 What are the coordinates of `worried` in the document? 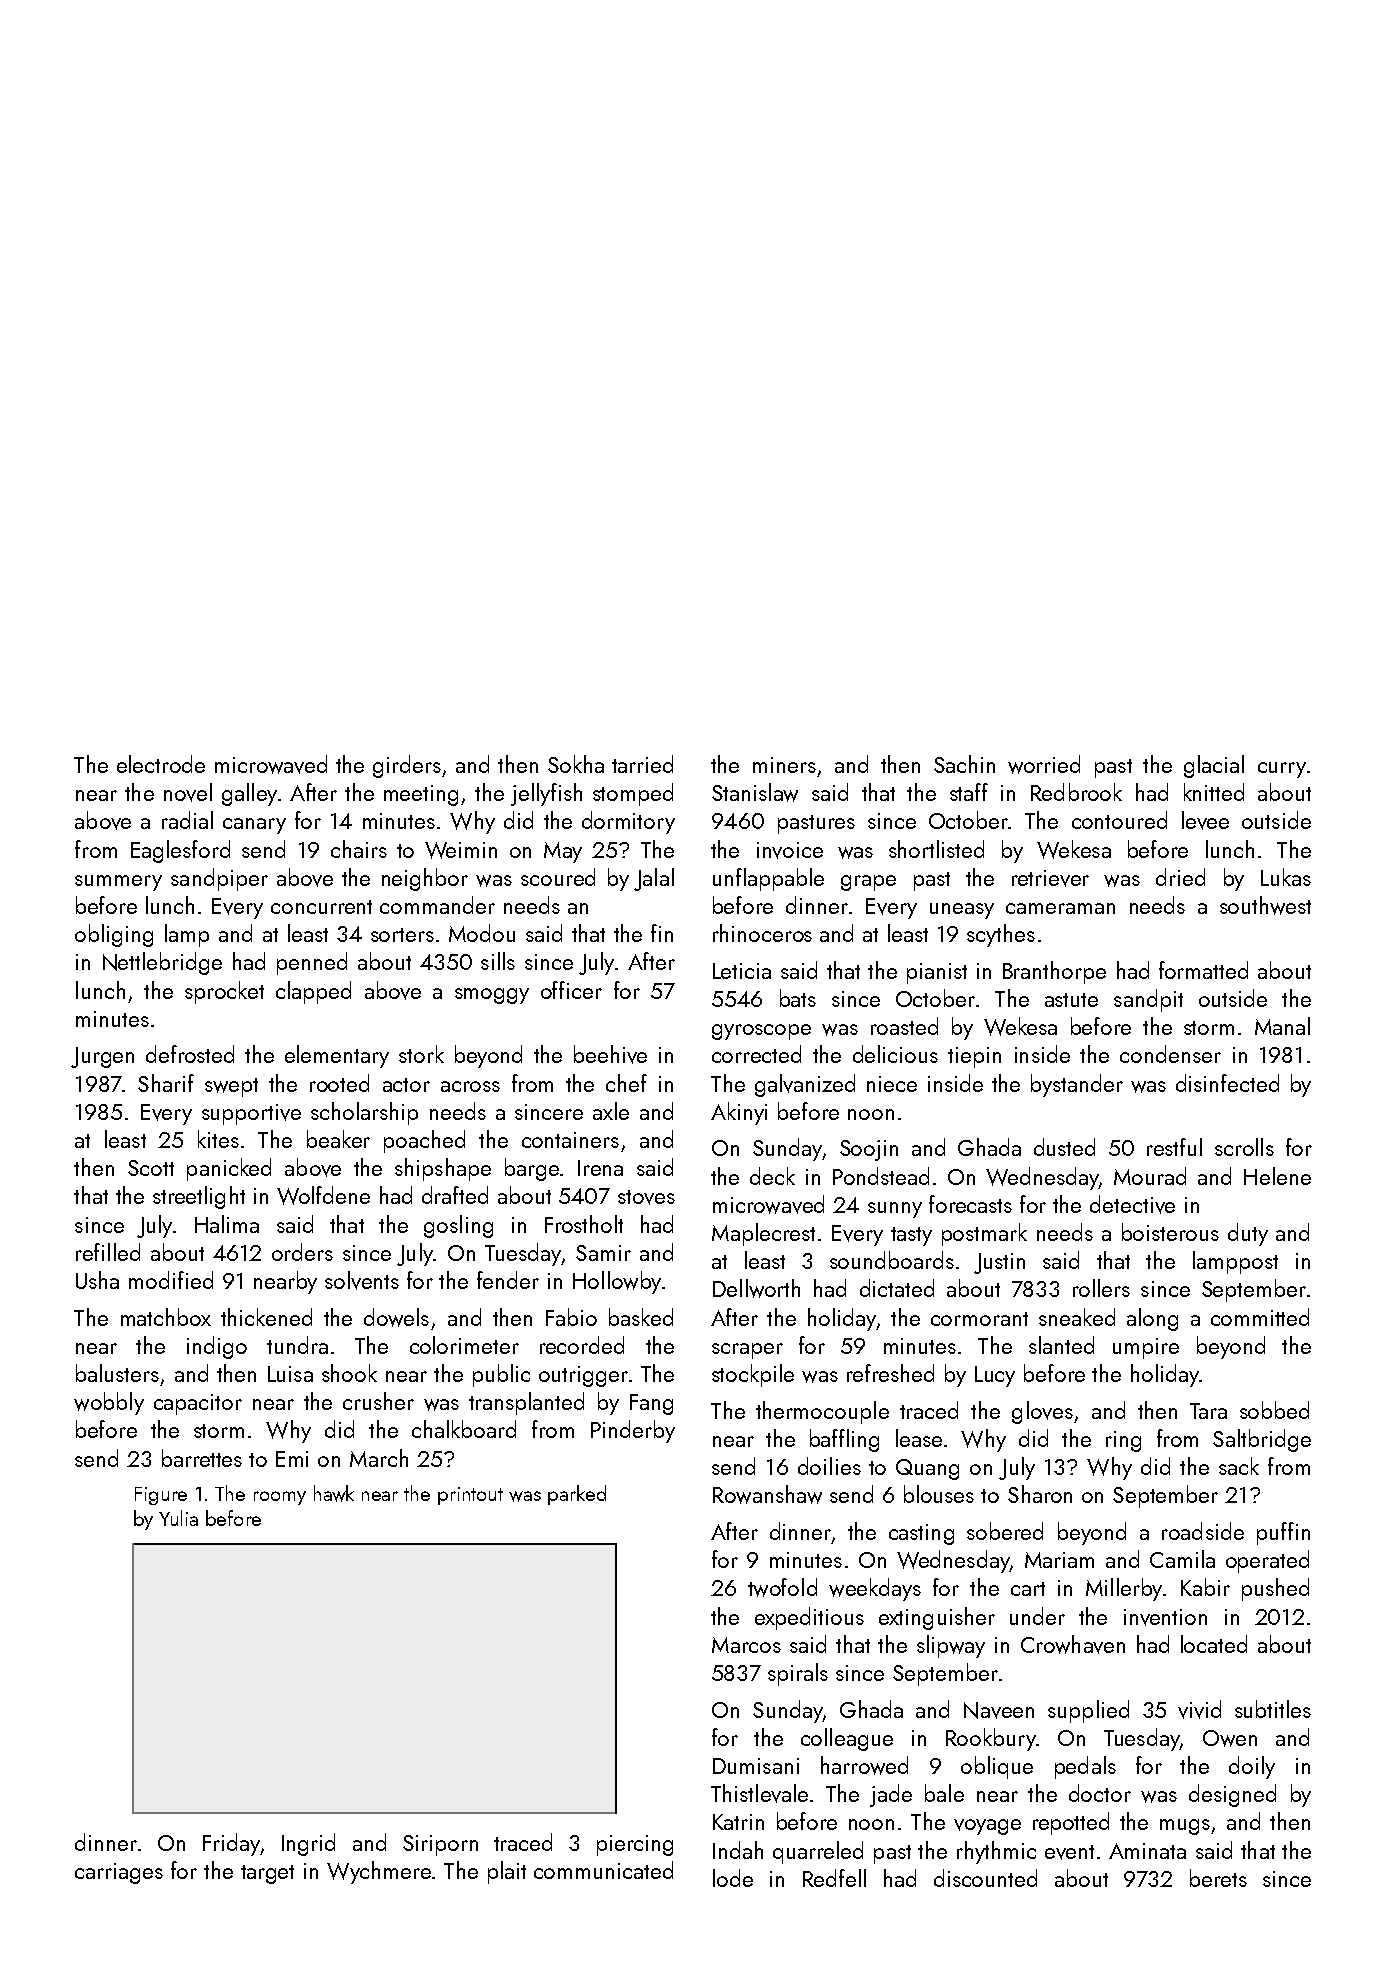 It's located at (1044, 764).
